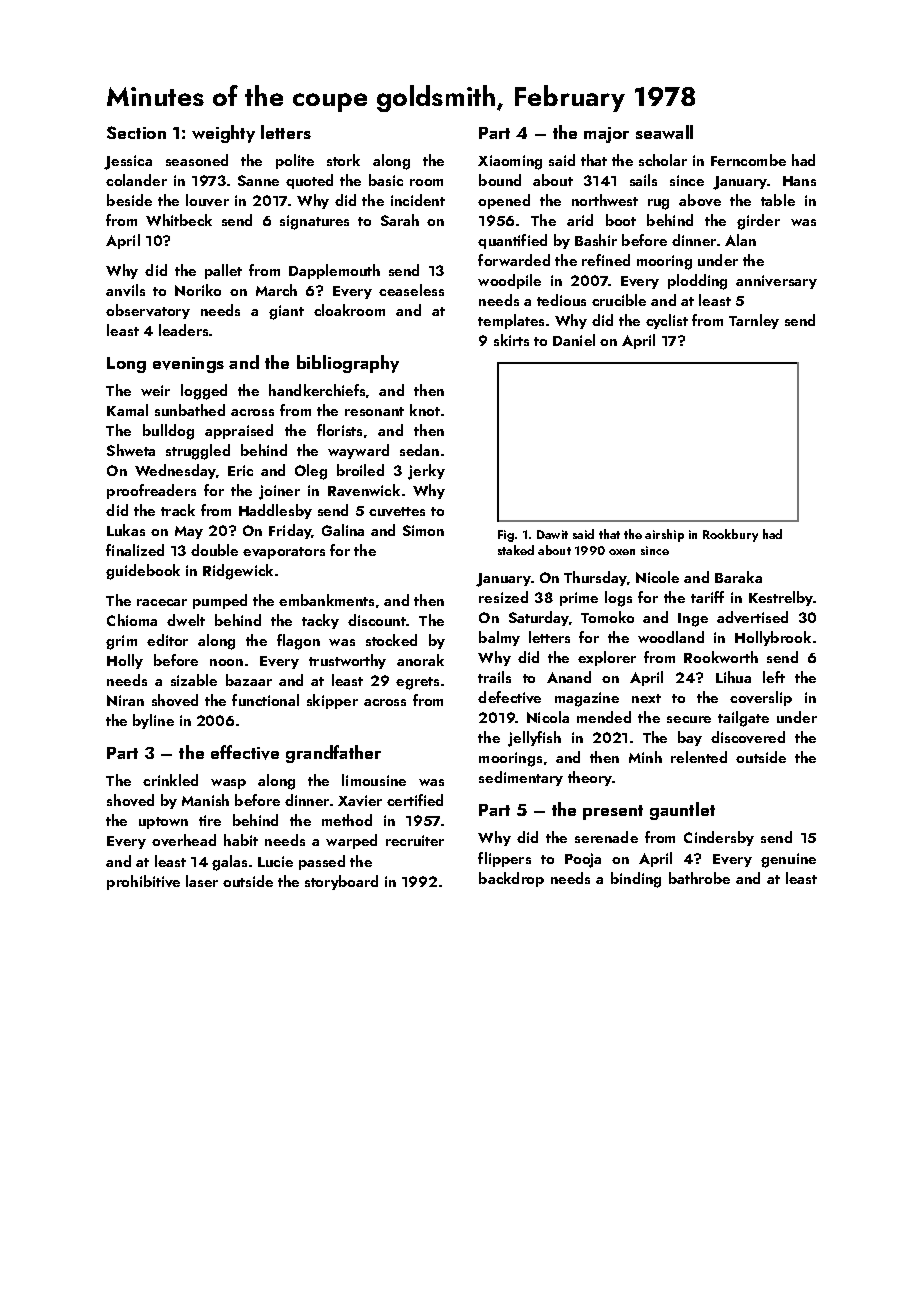 The height and width of the screenshot is (1314, 924). What do you see at coordinates (748, 737) in the screenshot?
I see `discovered` at bounding box center [748, 737].
